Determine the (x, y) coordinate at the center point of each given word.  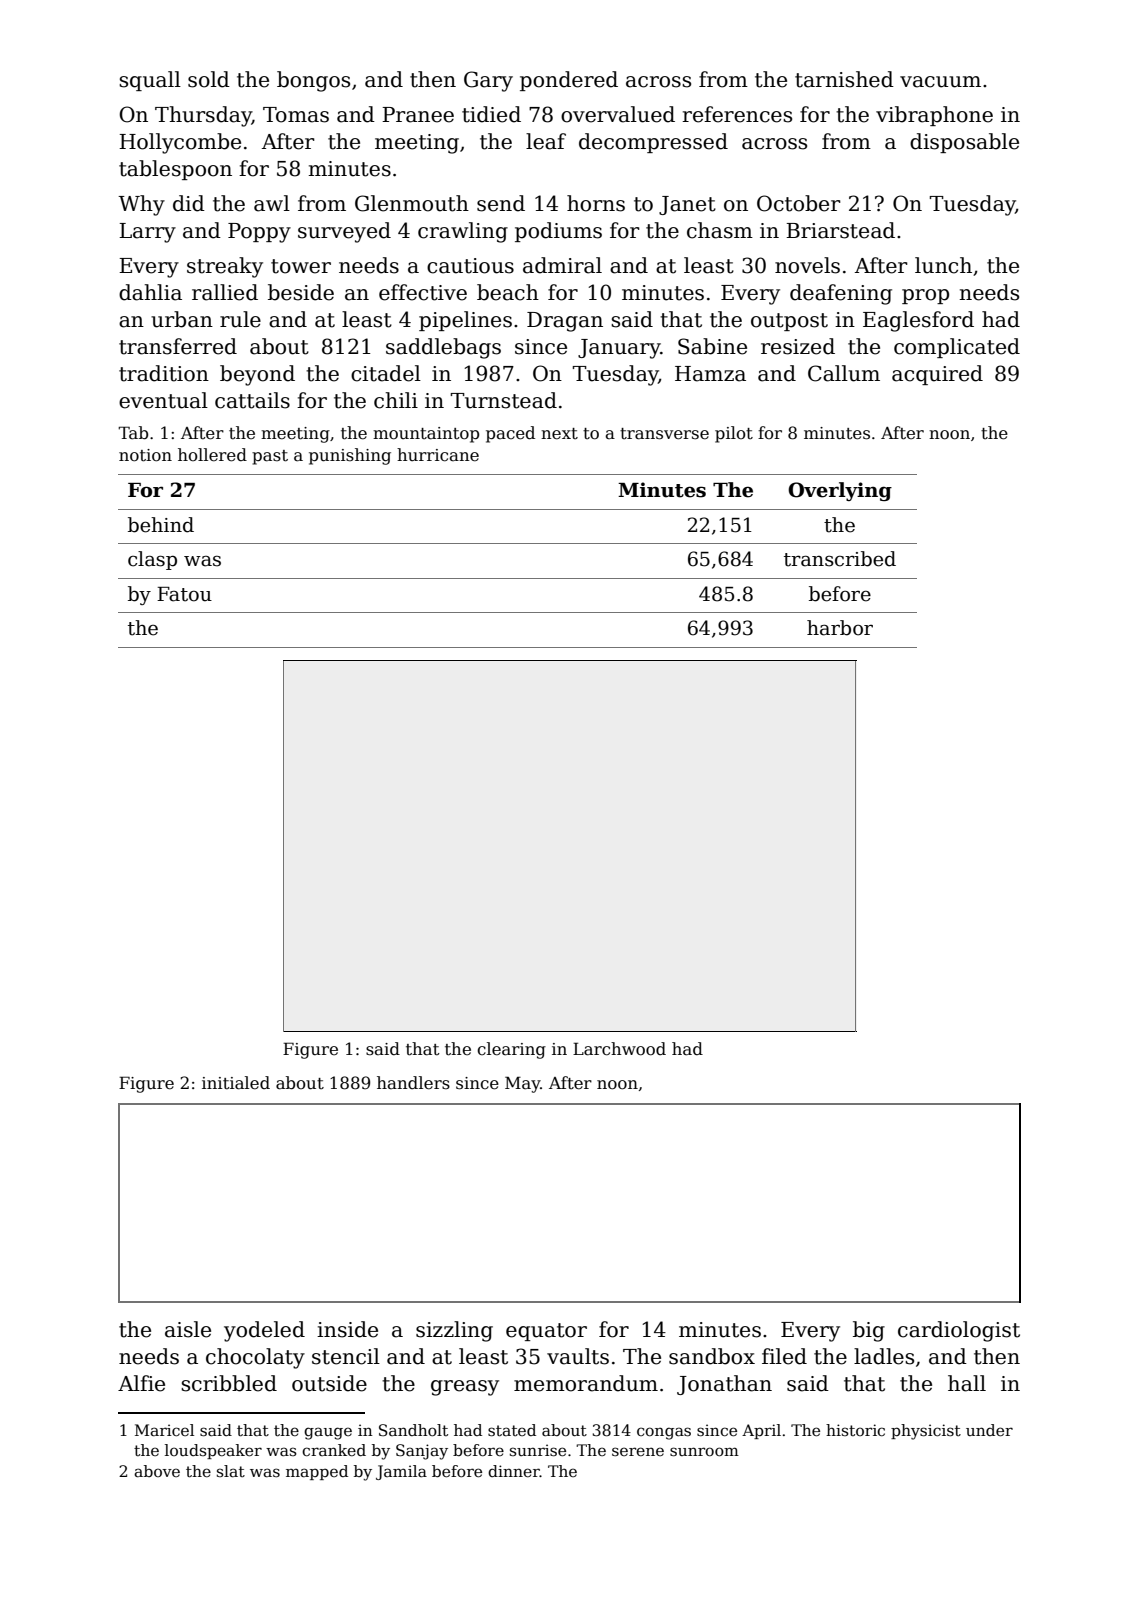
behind (161, 525)
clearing (511, 1050)
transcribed (840, 559)
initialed (236, 1083)
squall (150, 81)
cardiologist (959, 1331)
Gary (488, 81)
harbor (840, 628)
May (523, 1084)
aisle (188, 1329)
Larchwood (619, 1049)
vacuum (940, 82)
